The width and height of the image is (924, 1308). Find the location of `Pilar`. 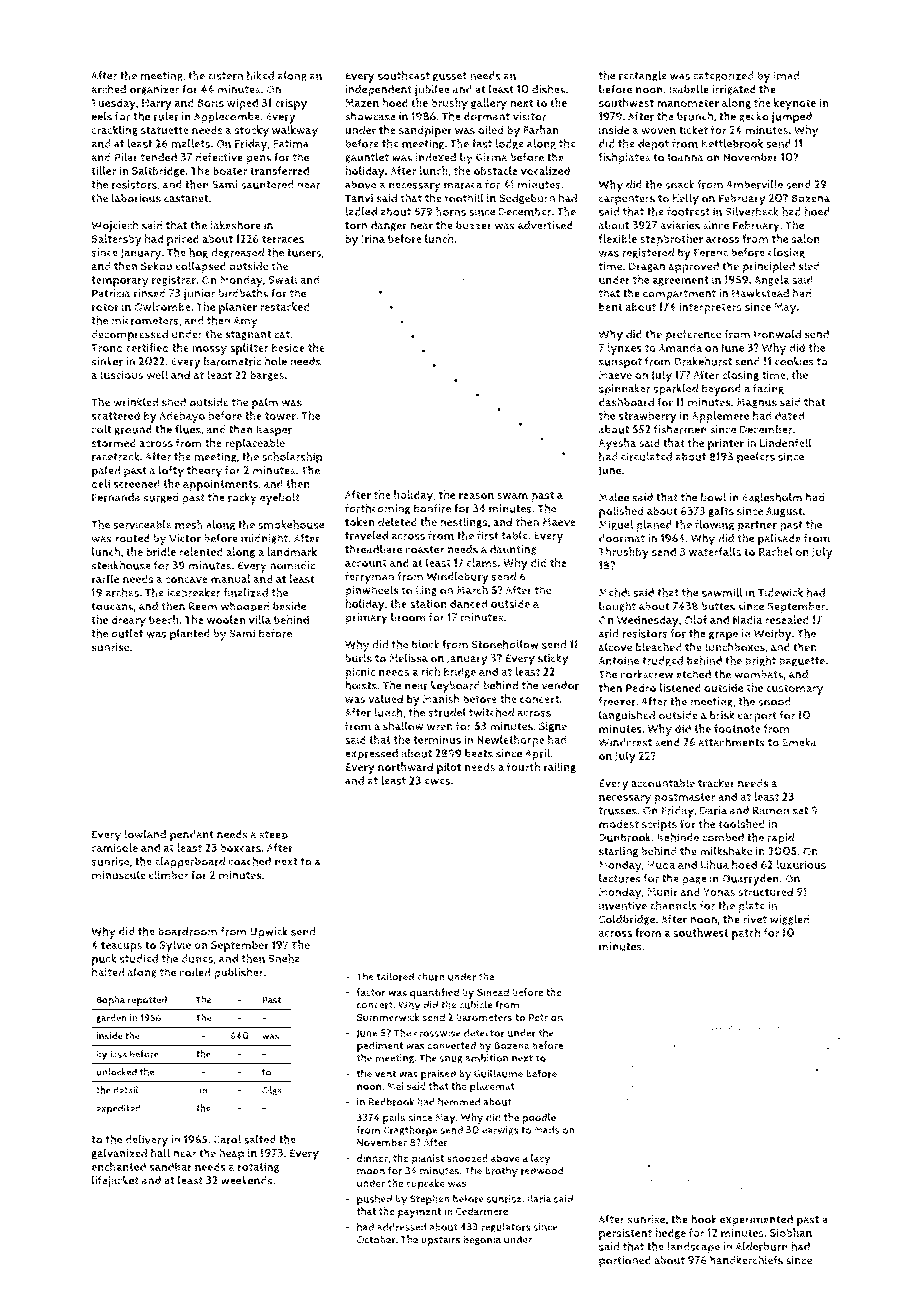

Pilar is located at coordinates (126, 157).
